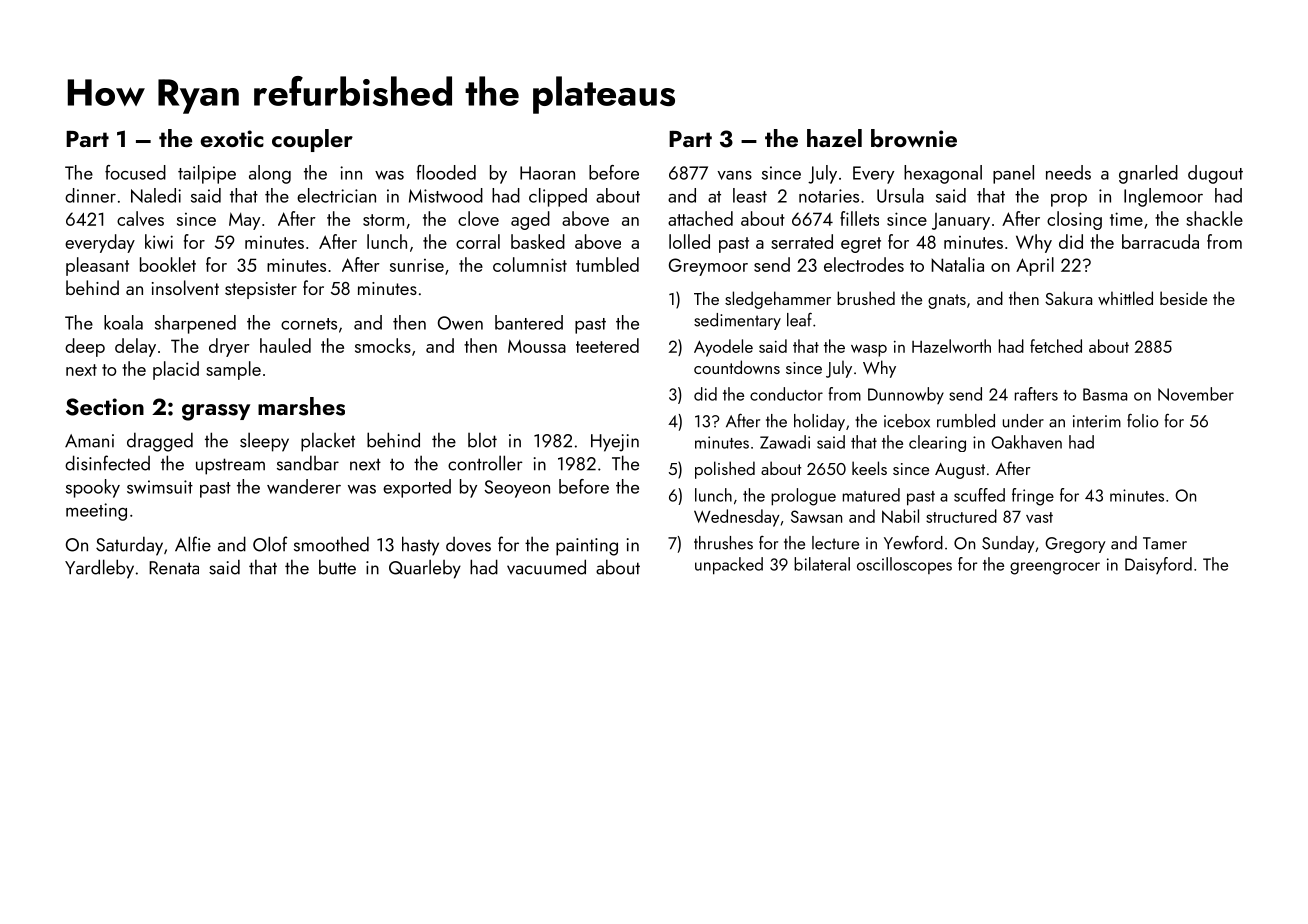 This screenshot has width=1308, height=924. I want to click on butte, so click(337, 567).
